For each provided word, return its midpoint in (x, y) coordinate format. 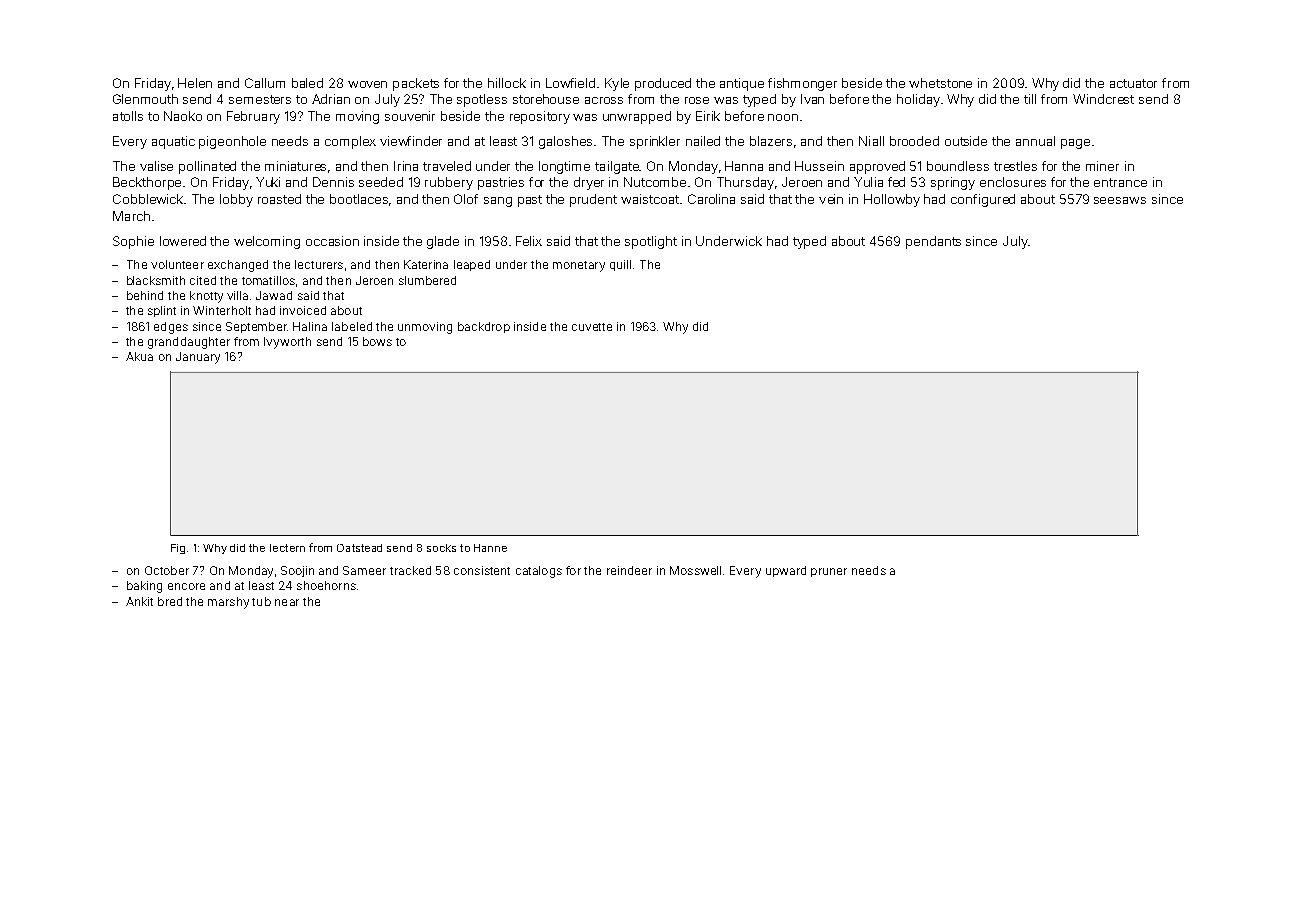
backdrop (484, 327)
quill (620, 265)
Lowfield (570, 83)
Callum (265, 83)
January (198, 358)
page (1075, 144)
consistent (482, 570)
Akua (139, 356)
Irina (406, 166)
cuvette (592, 327)
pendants (933, 242)
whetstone (940, 83)
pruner (829, 572)
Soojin (297, 571)
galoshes (565, 142)
